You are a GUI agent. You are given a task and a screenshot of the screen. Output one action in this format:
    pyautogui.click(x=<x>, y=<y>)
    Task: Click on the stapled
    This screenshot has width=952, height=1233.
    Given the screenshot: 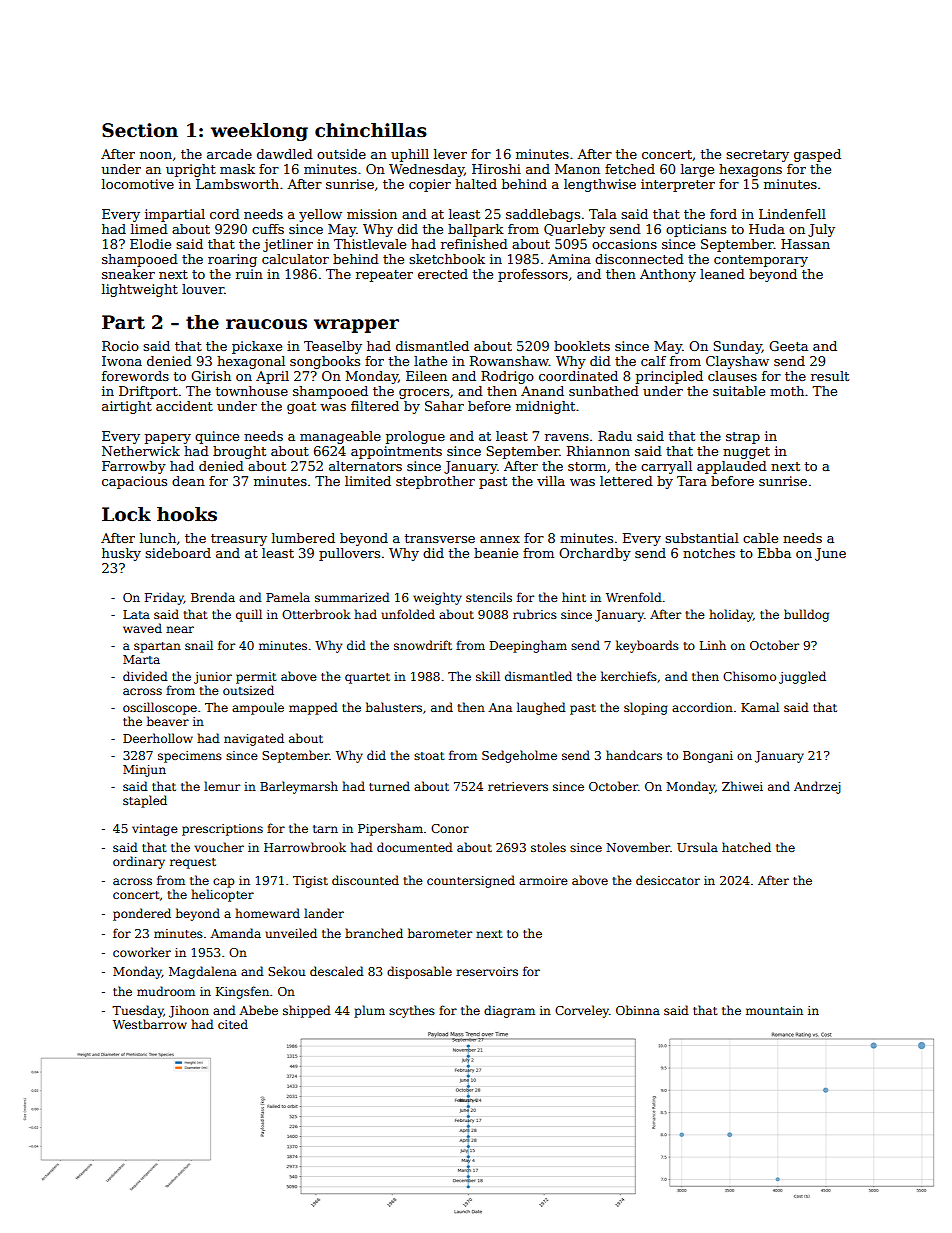 What is the action you would take?
    pyautogui.click(x=145, y=801)
